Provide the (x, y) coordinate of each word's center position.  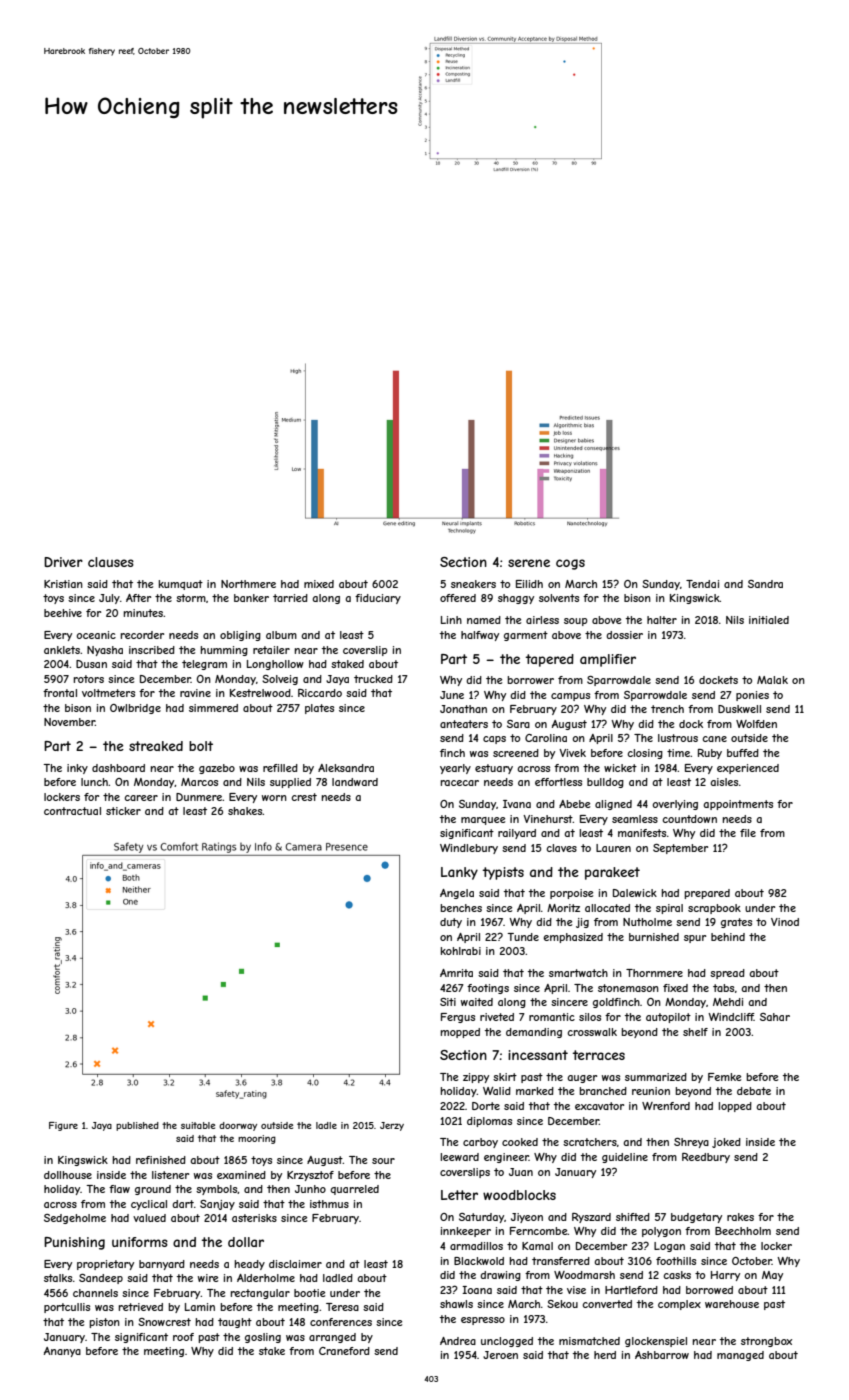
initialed (769, 620)
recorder (142, 635)
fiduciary (378, 599)
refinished (161, 1160)
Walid (497, 1091)
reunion (651, 1091)
